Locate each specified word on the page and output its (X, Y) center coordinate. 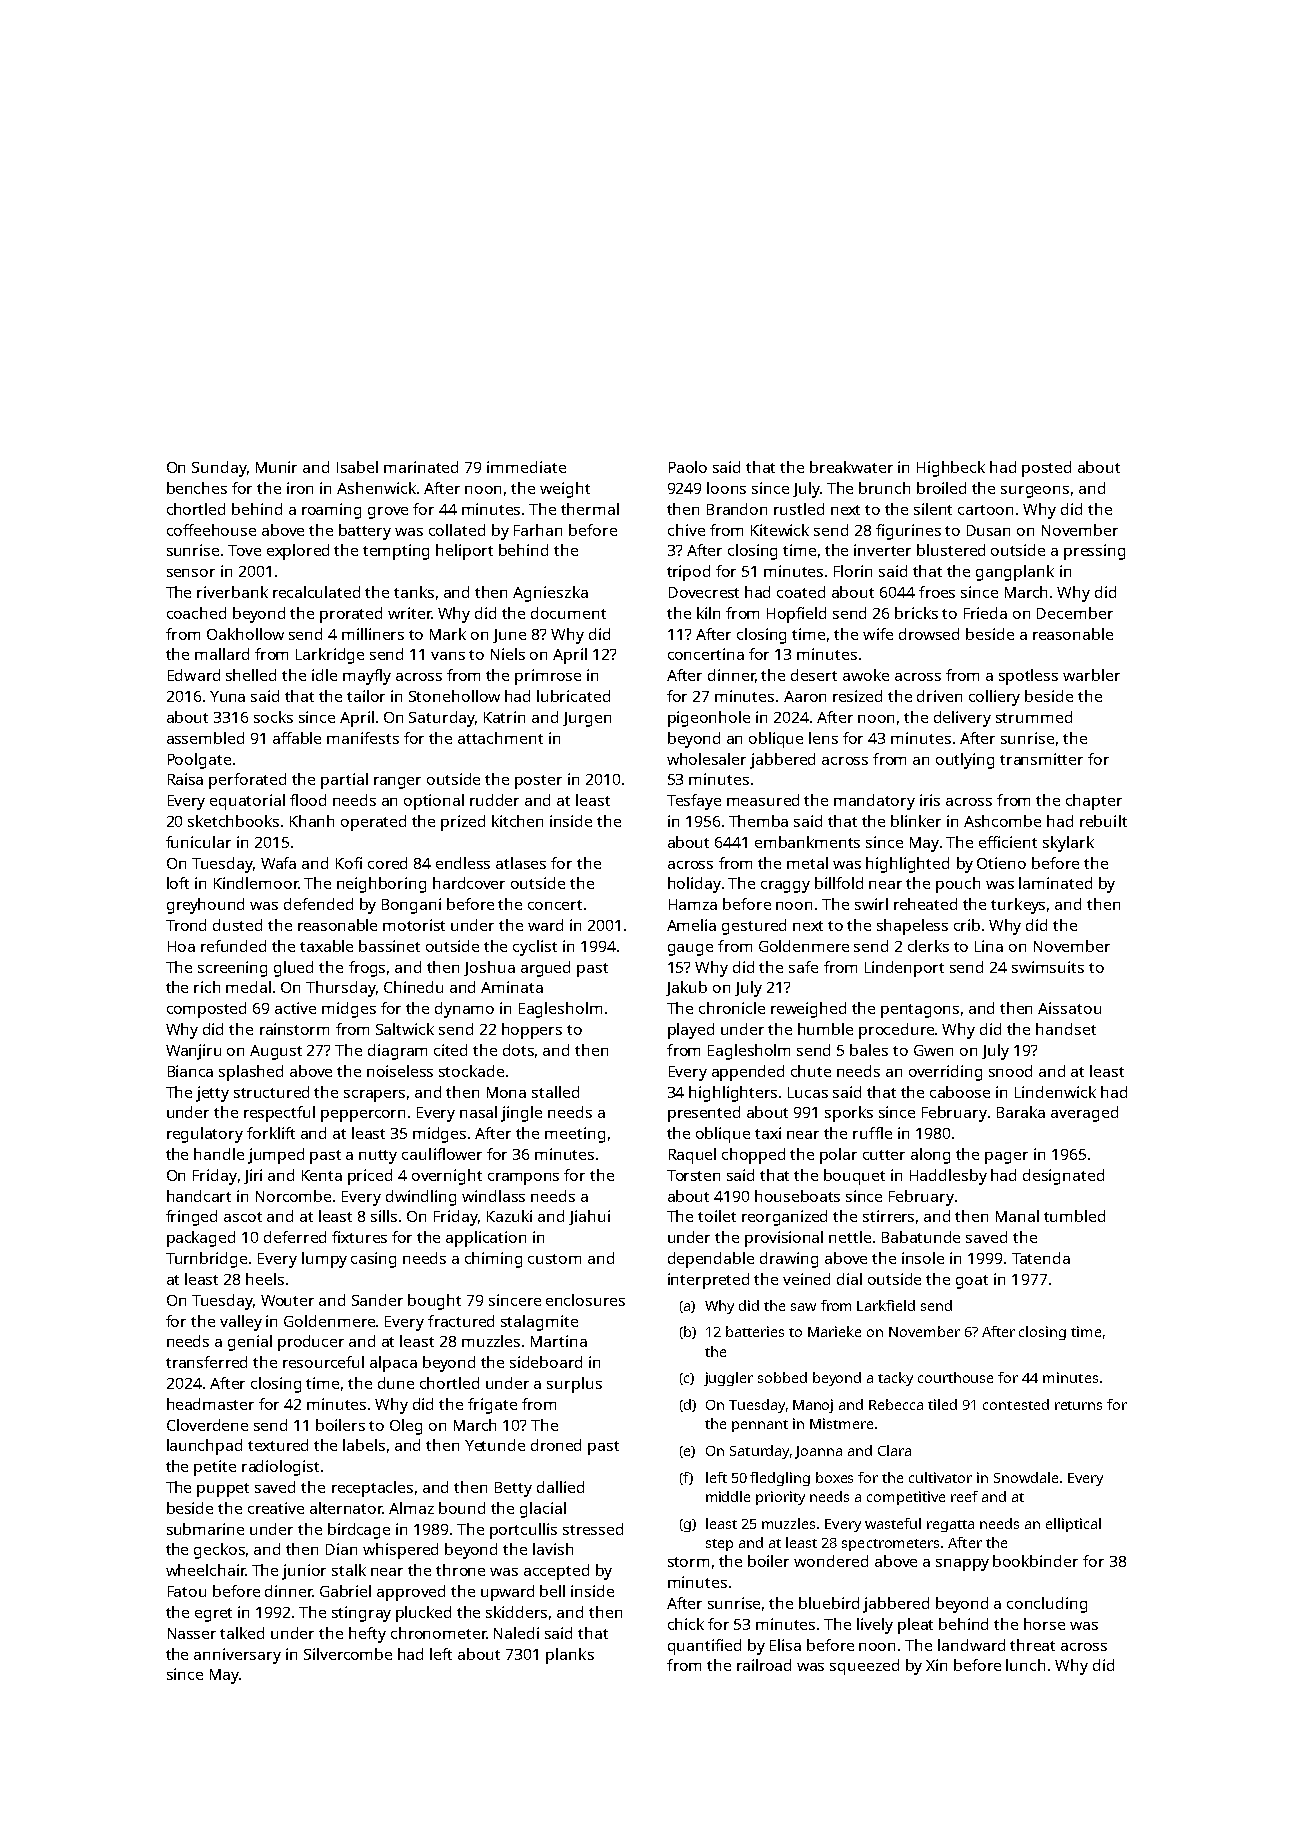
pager (1006, 1158)
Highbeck (951, 469)
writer (410, 613)
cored (387, 863)
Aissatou (1069, 1008)
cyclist (535, 948)
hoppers (532, 1031)
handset (1066, 1029)
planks (570, 1656)
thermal (590, 509)
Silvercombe (348, 1654)
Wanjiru (193, 1052)
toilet (717, 1216)
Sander (377, 1300)
